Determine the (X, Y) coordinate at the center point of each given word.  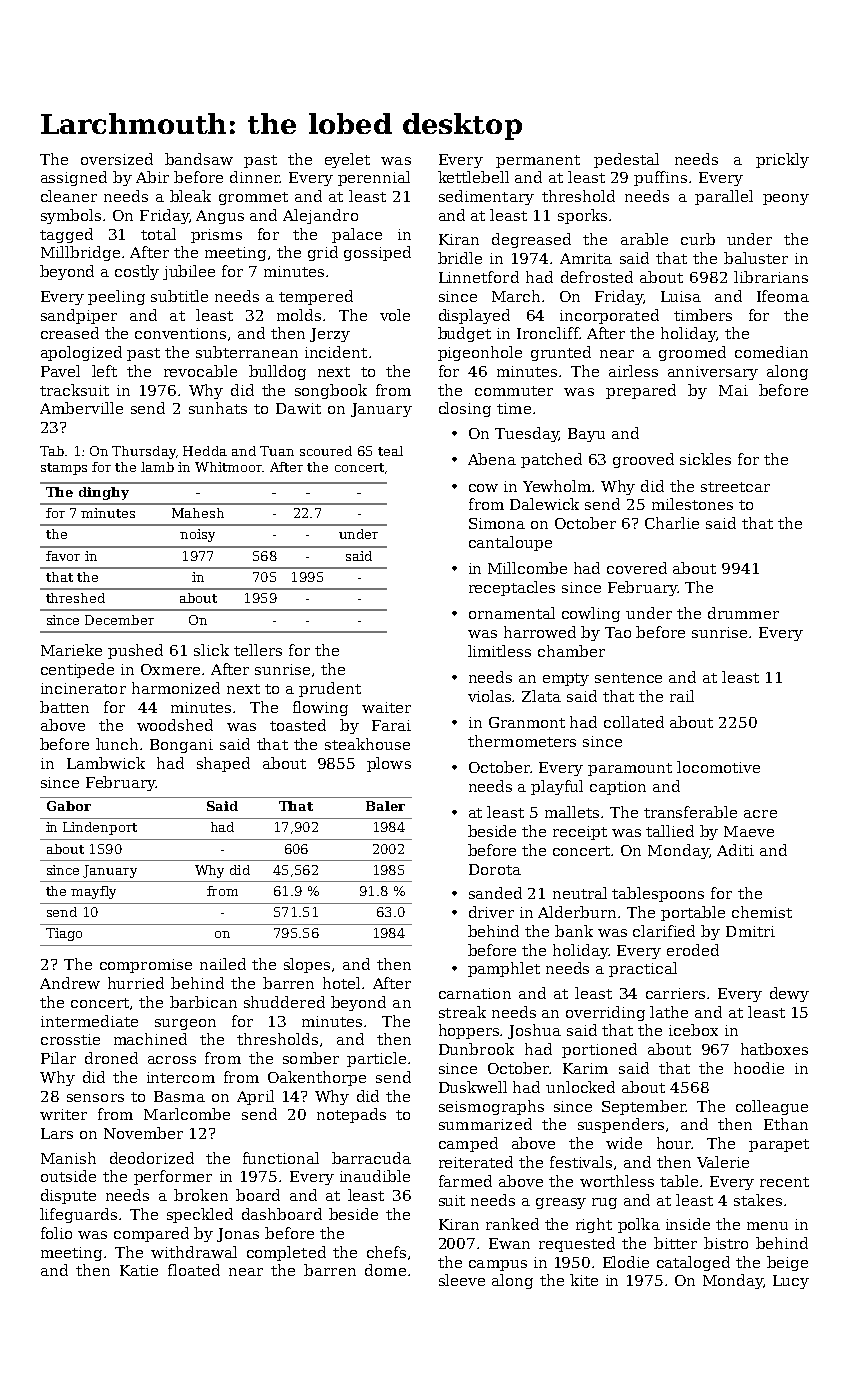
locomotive (718, 767)
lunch (117, 744)
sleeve (462, 1280)
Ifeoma (783, 296)
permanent (538, 161)
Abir (152, 177)
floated (194, 1270)
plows (389, 764)
